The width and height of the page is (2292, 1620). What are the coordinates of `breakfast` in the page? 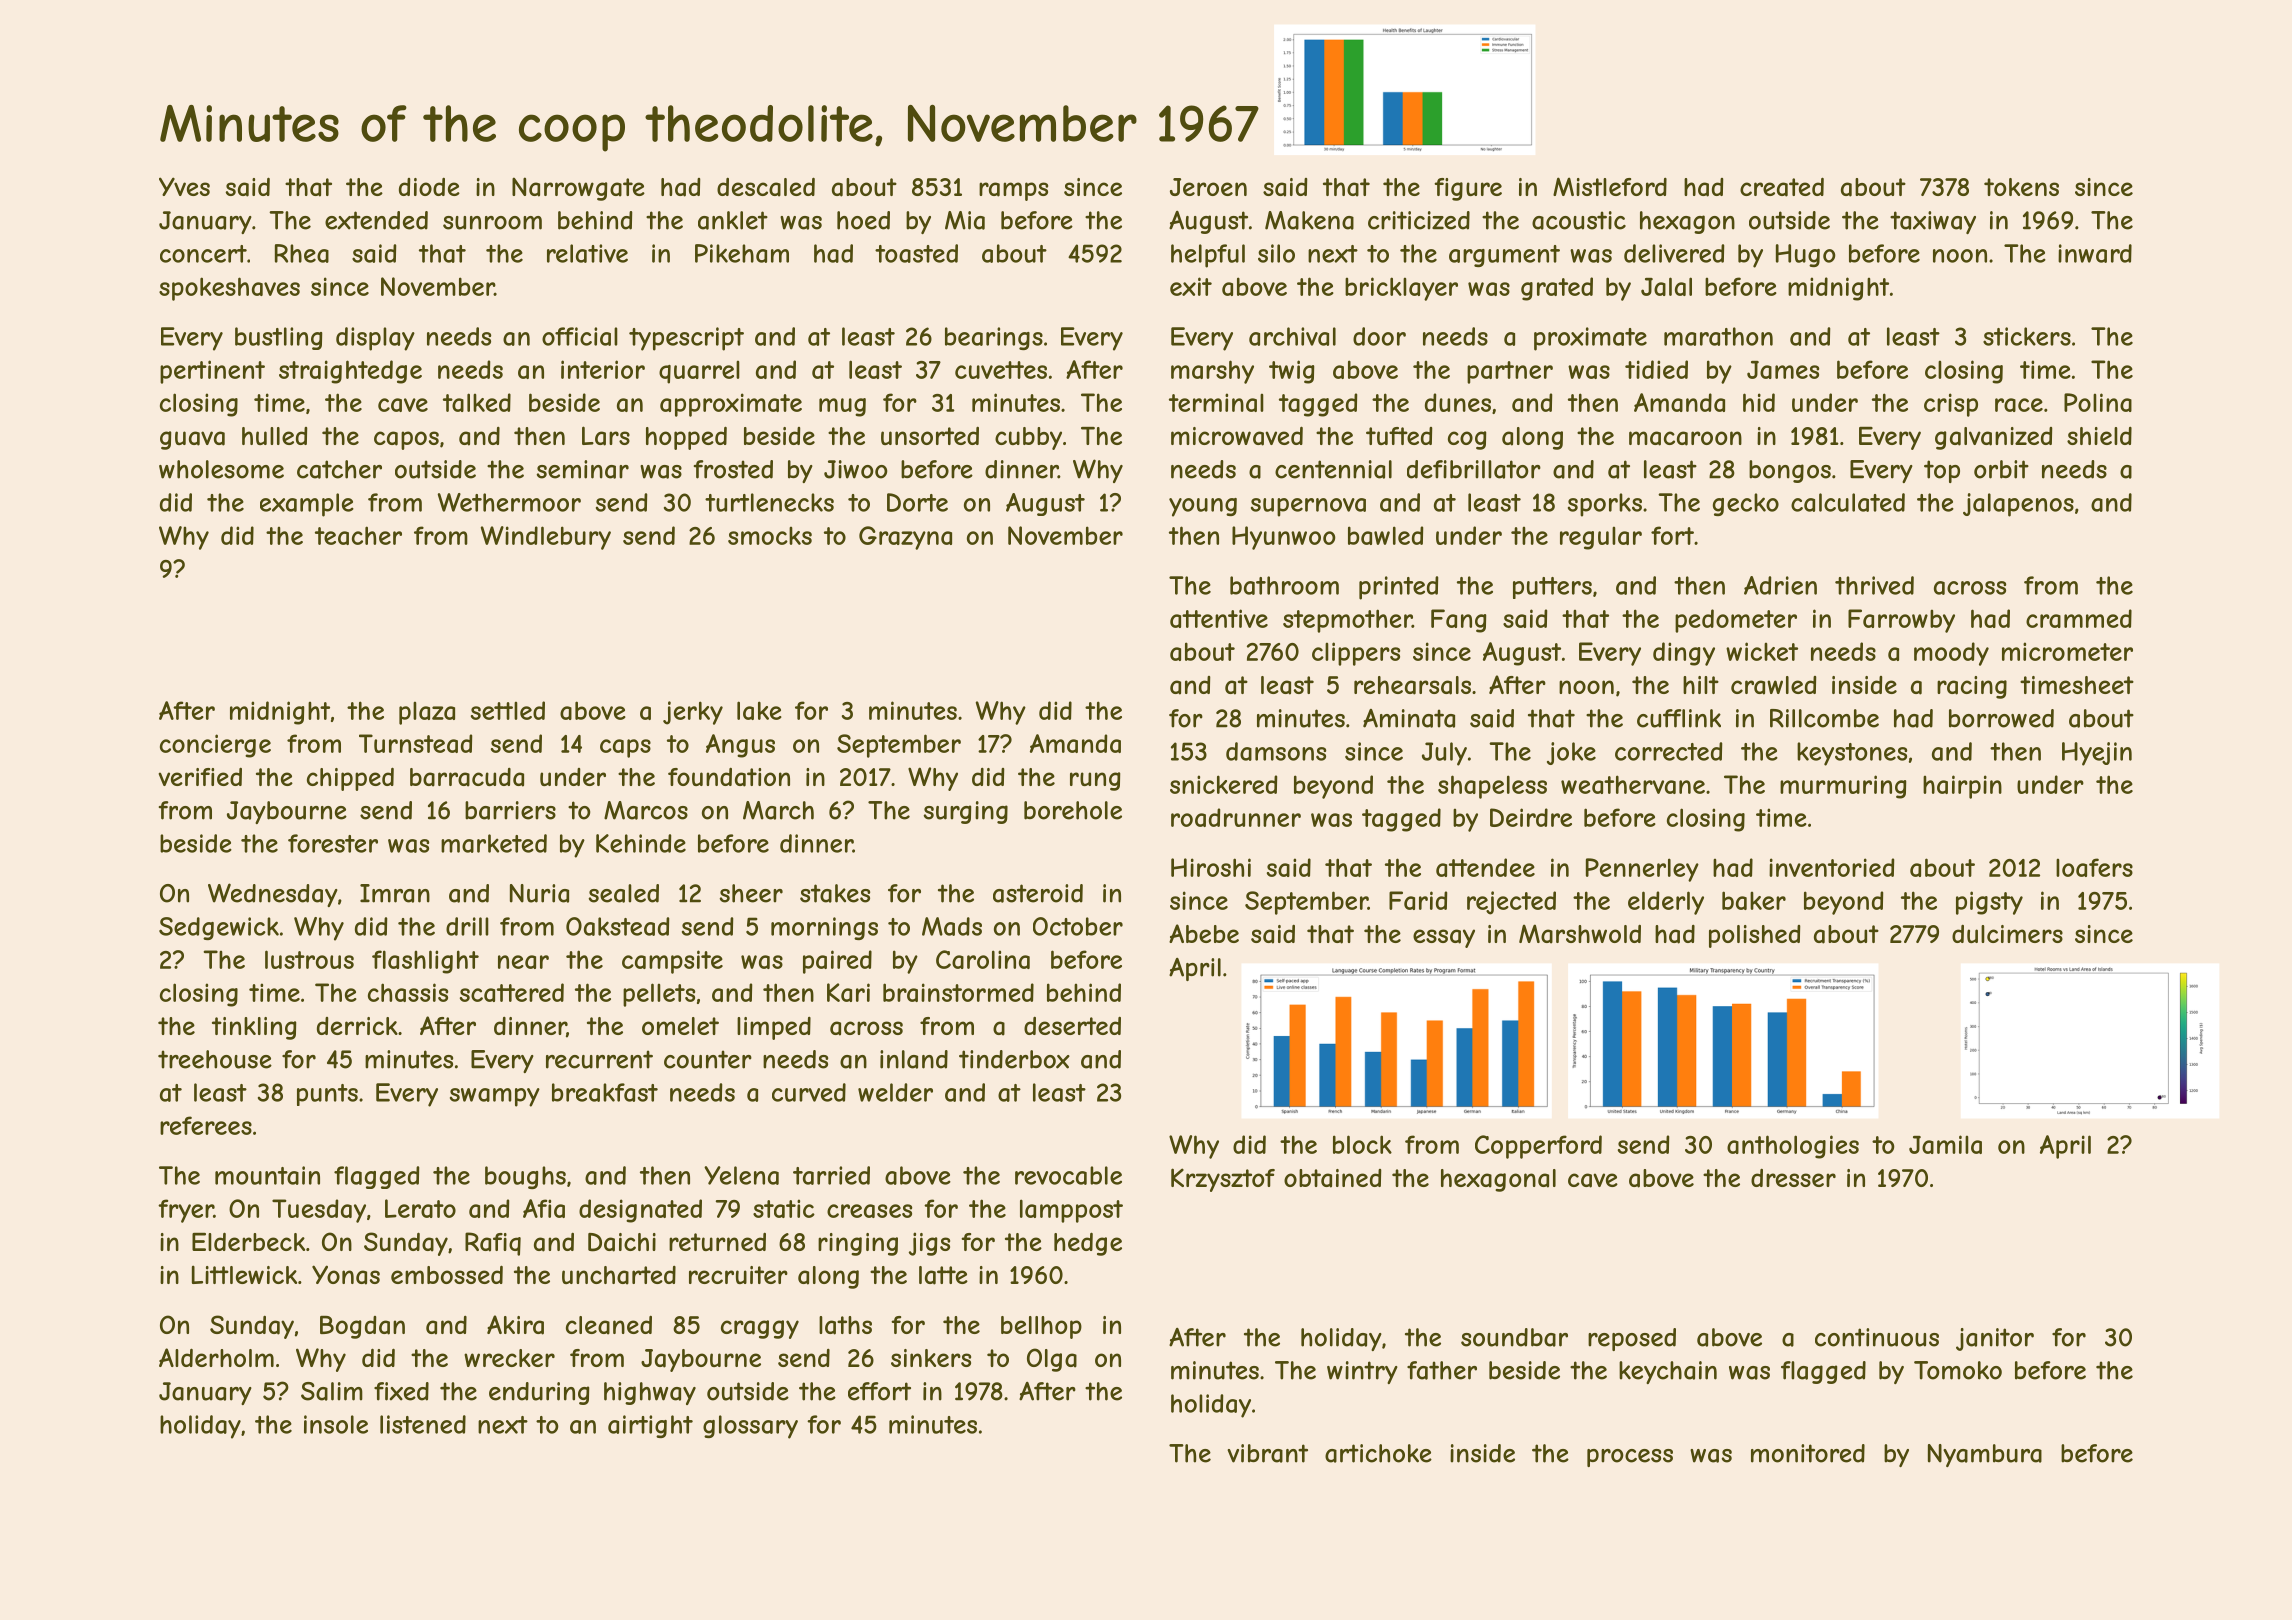 It's located at (605, 1092).
